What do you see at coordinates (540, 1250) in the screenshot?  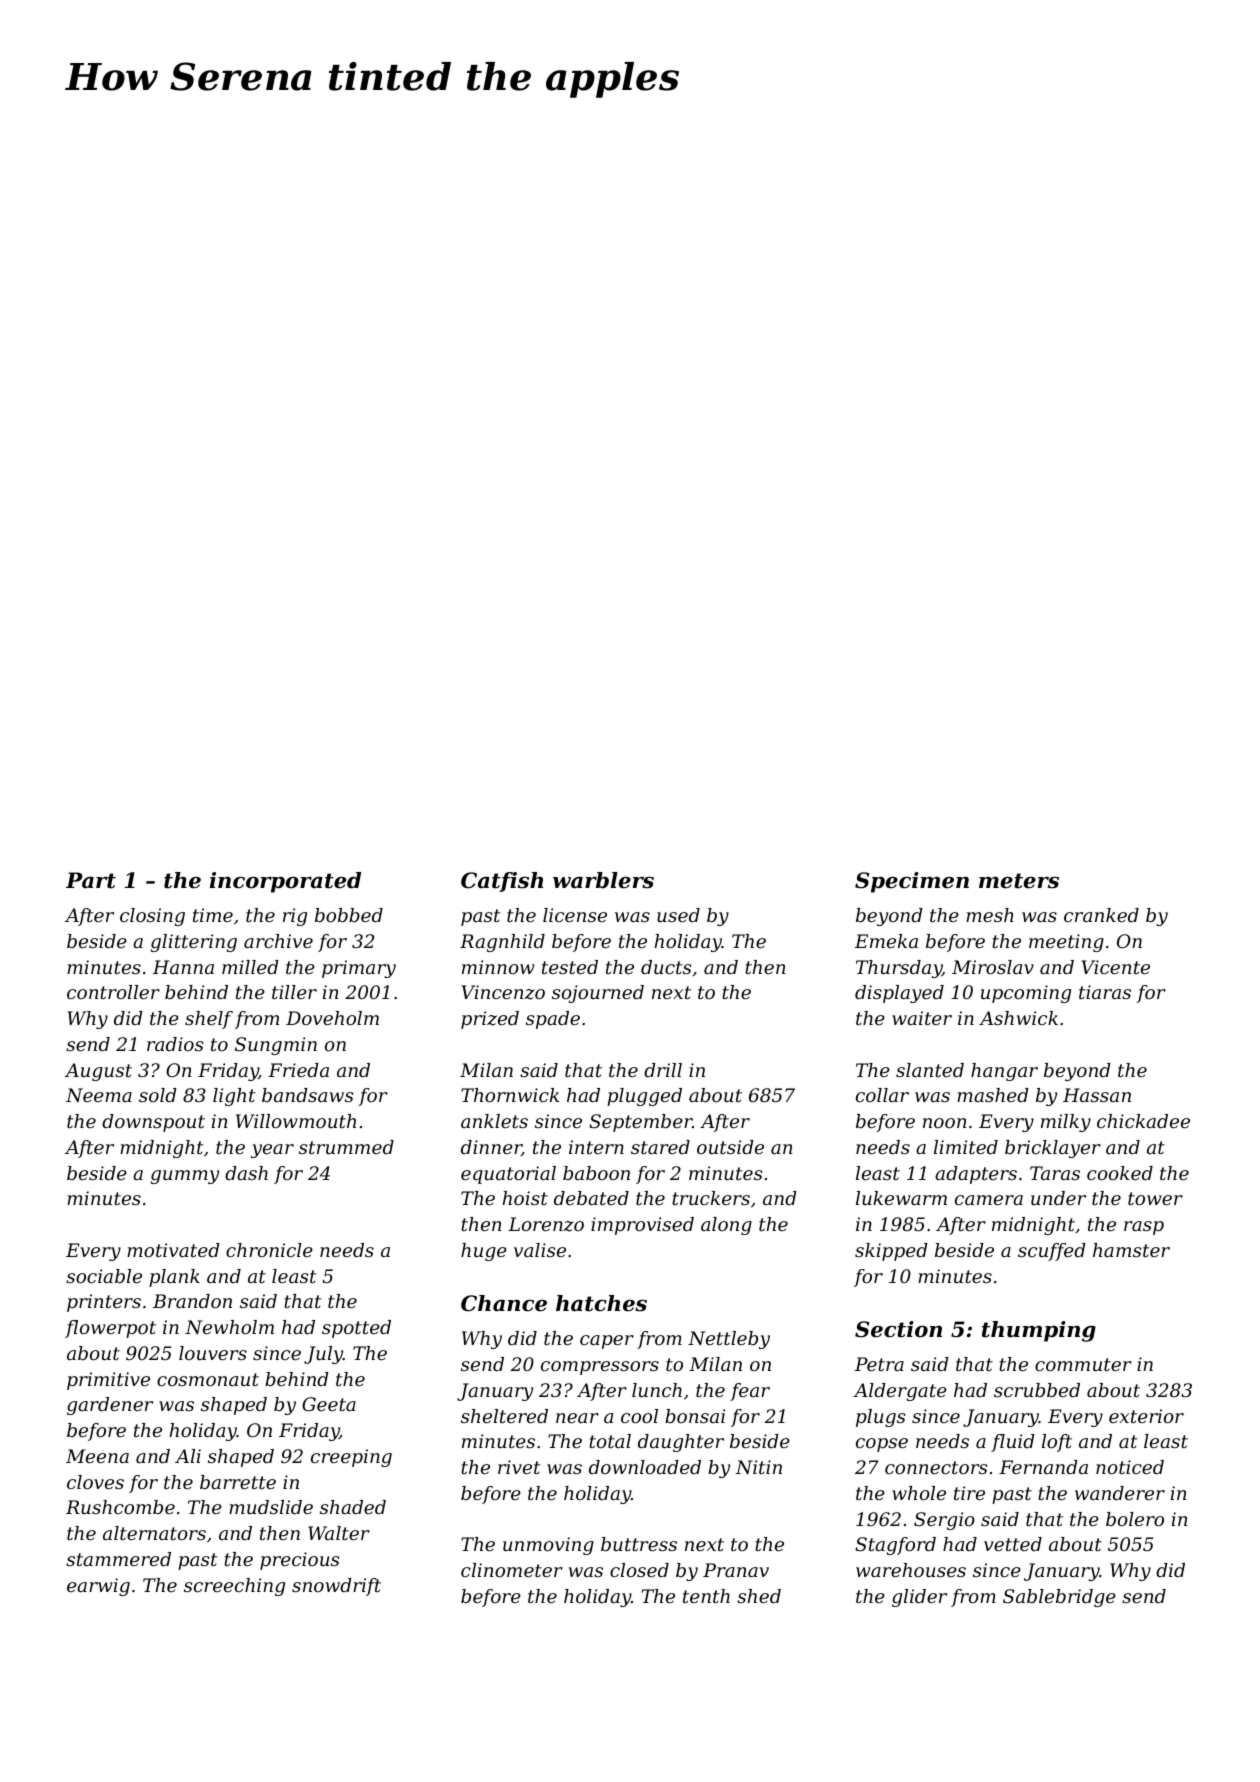 I see `valise` at bounding box center [540, 1250].
